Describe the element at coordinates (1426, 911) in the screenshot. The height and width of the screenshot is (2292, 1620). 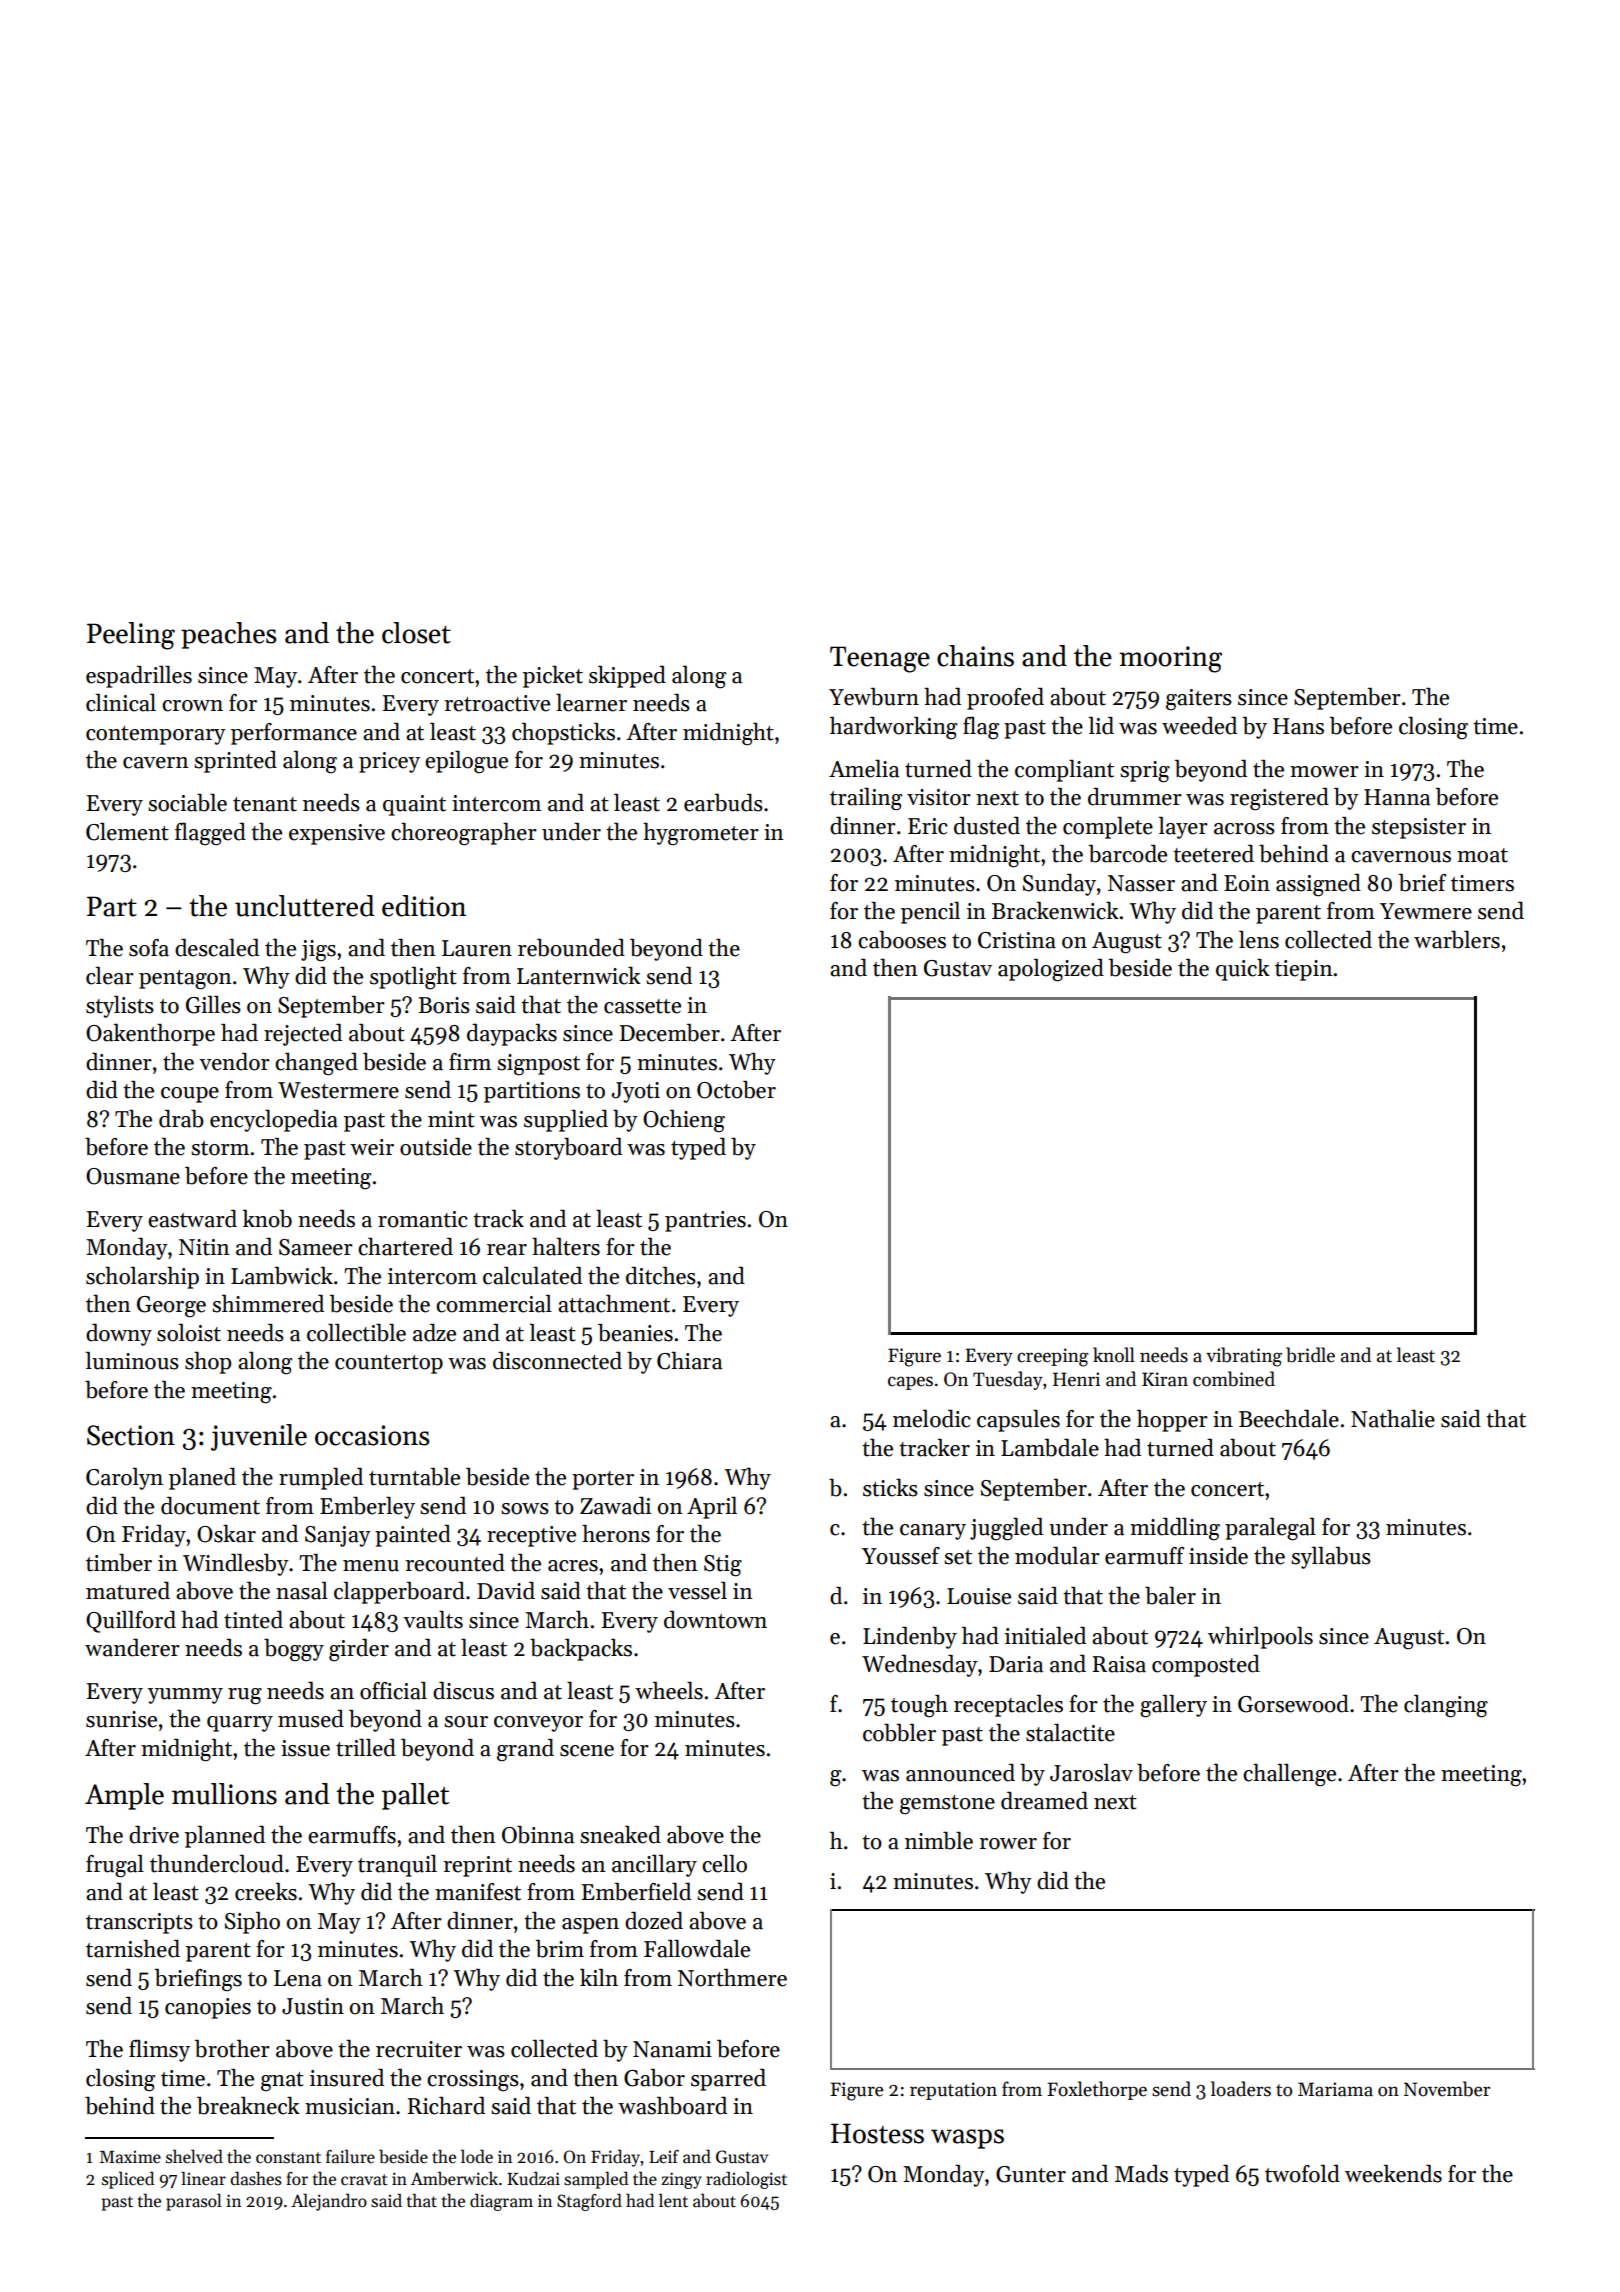
I see `Yewmere` at that location.
